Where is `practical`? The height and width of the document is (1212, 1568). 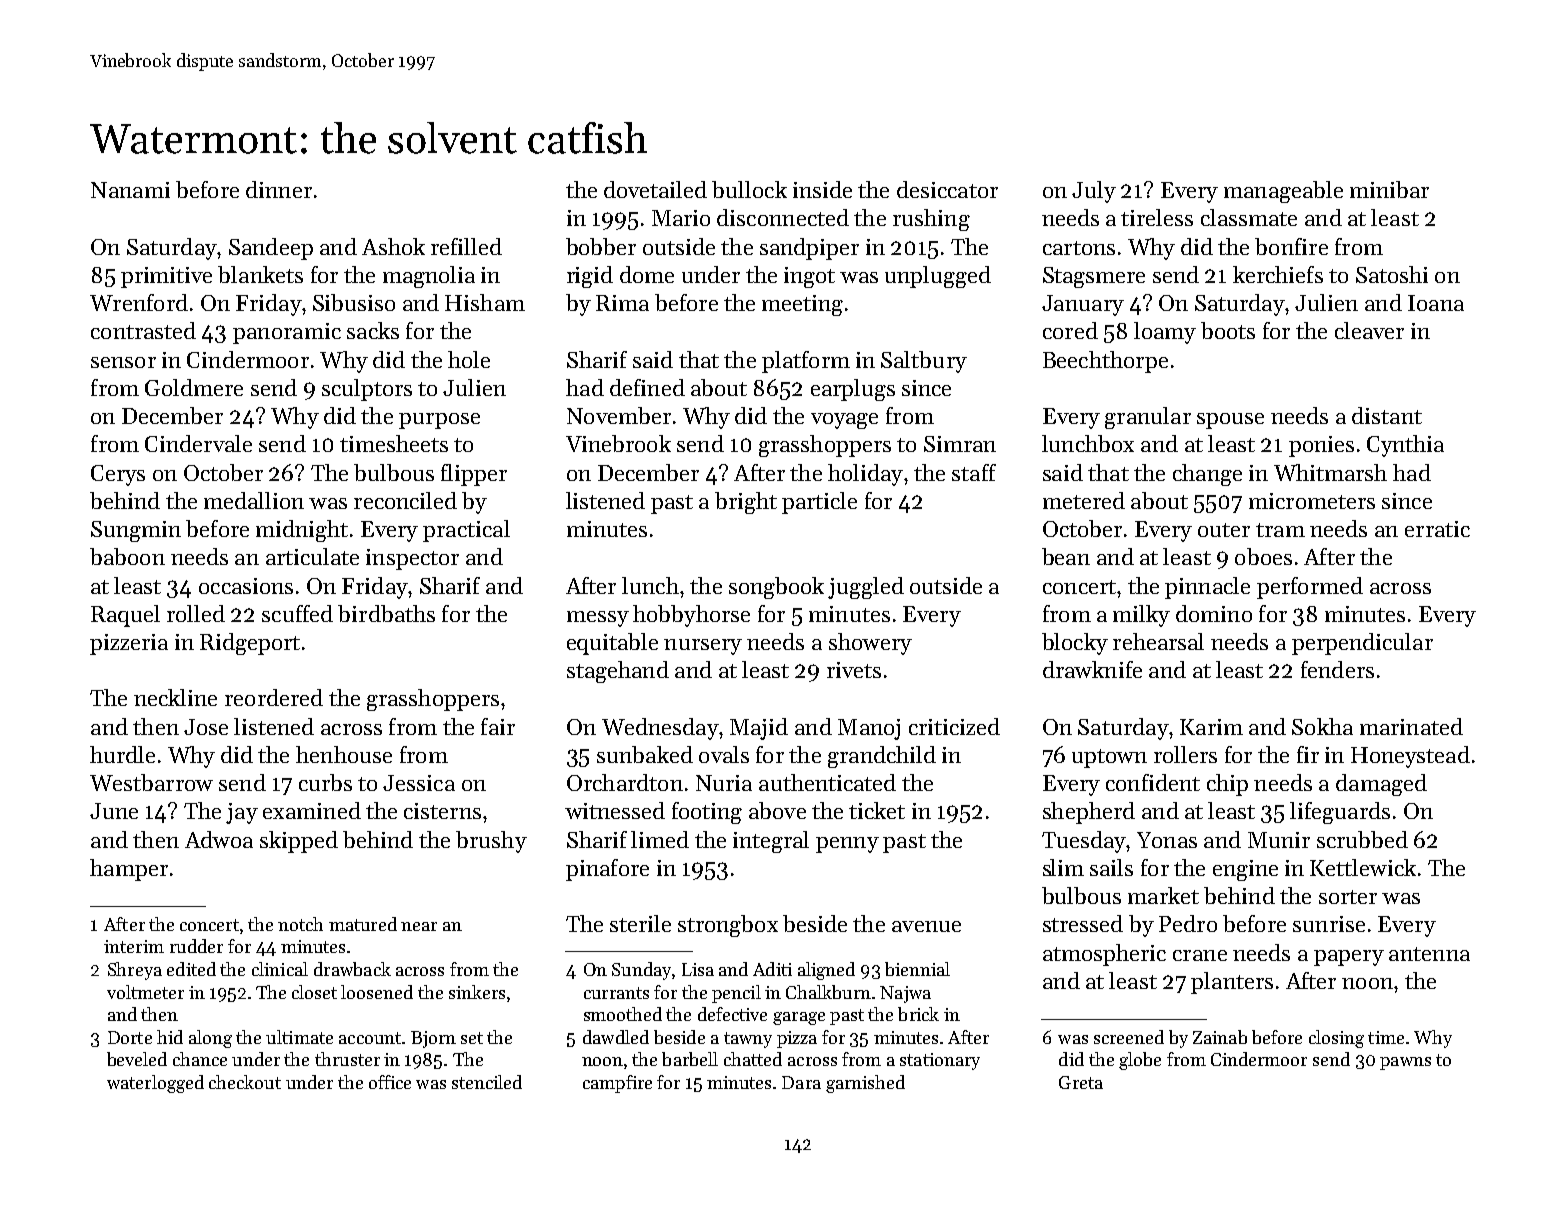
practical is located at coordinates (466, 531).
